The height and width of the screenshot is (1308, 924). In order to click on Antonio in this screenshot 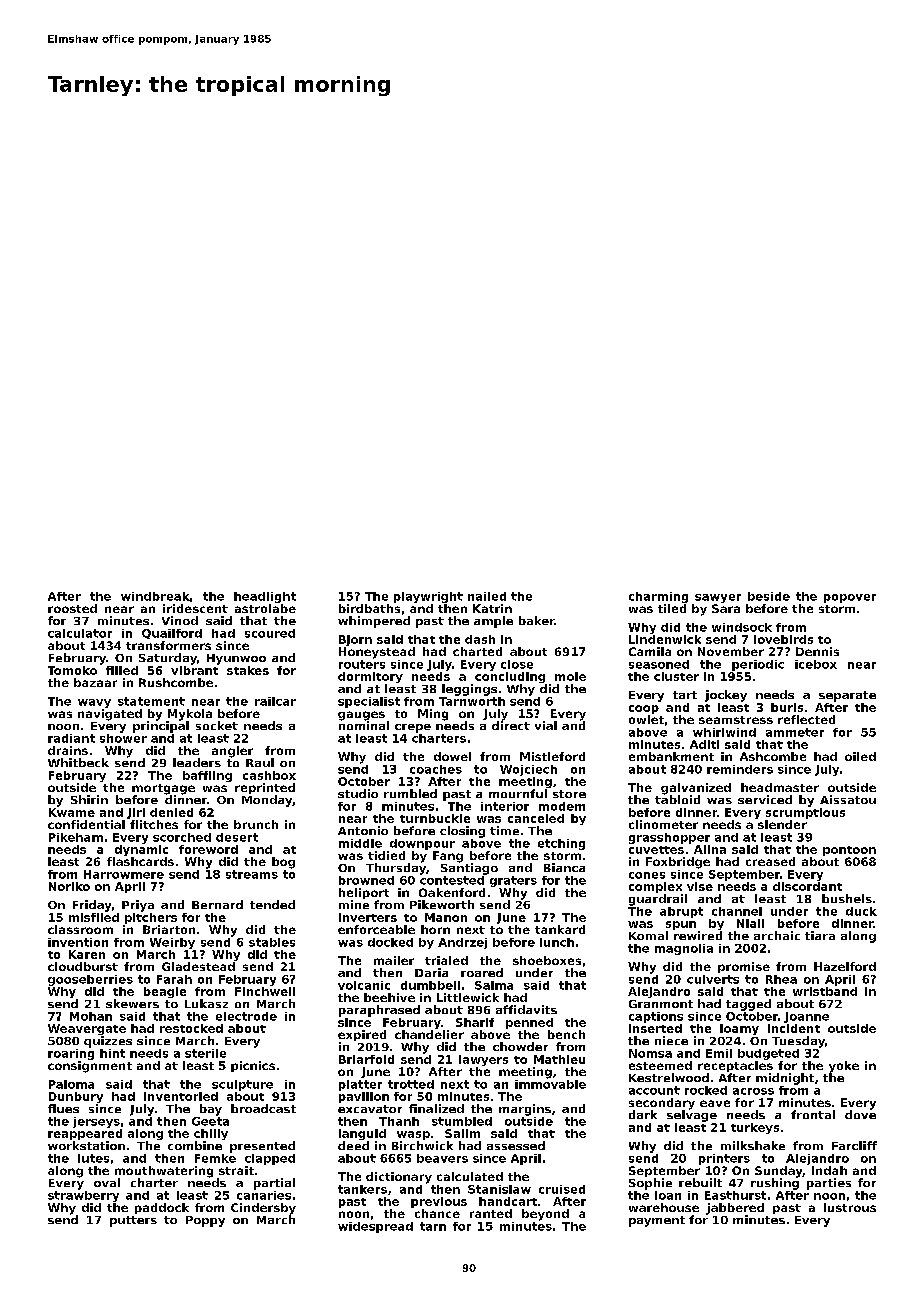, I will do `click(363, 830)`.
